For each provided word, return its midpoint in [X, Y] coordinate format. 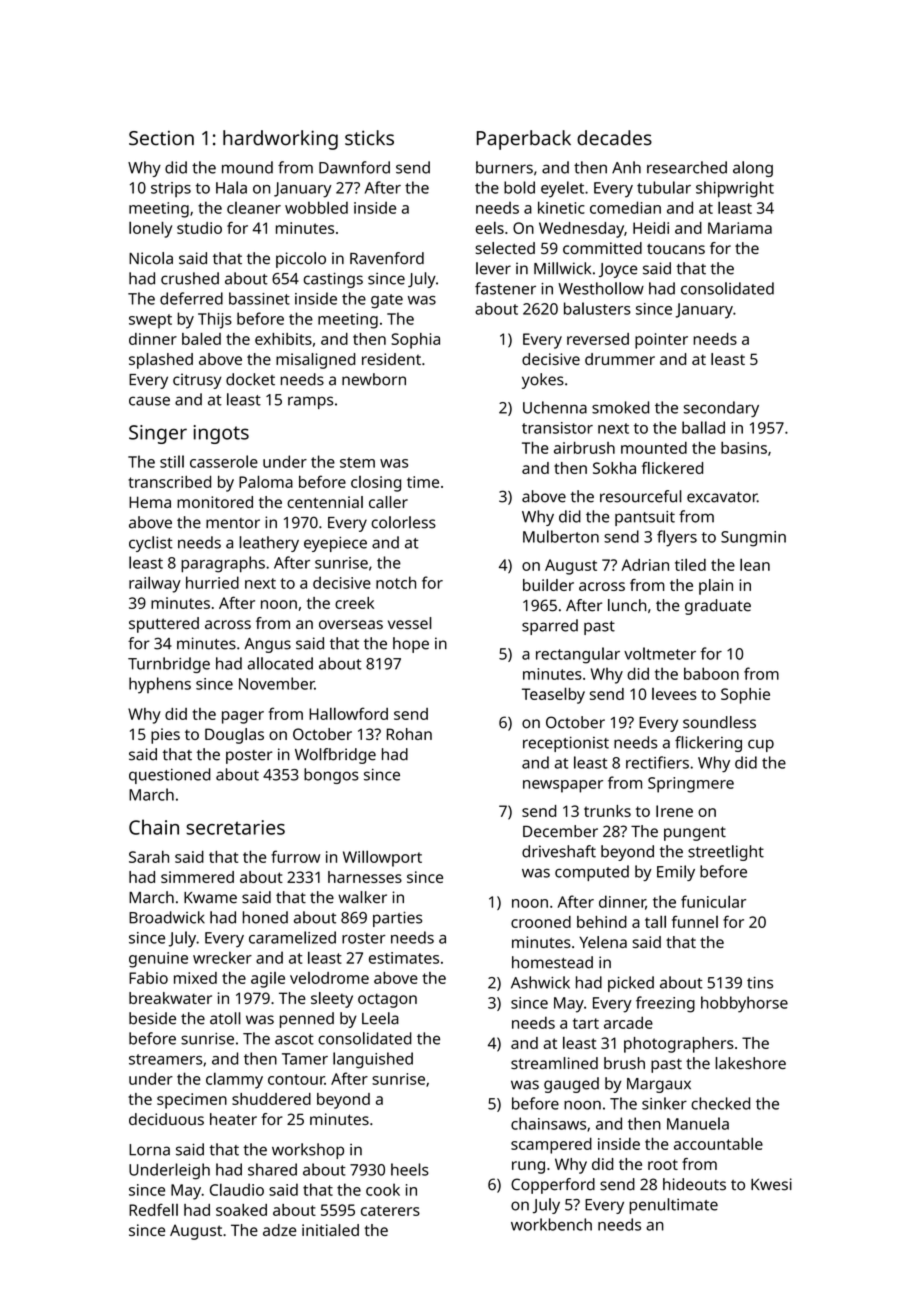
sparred [550, 627]
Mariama [740, 228]
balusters [597, 308]
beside [152, 1018]
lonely [150, 229]
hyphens [160, 685]
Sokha [614, 468]
